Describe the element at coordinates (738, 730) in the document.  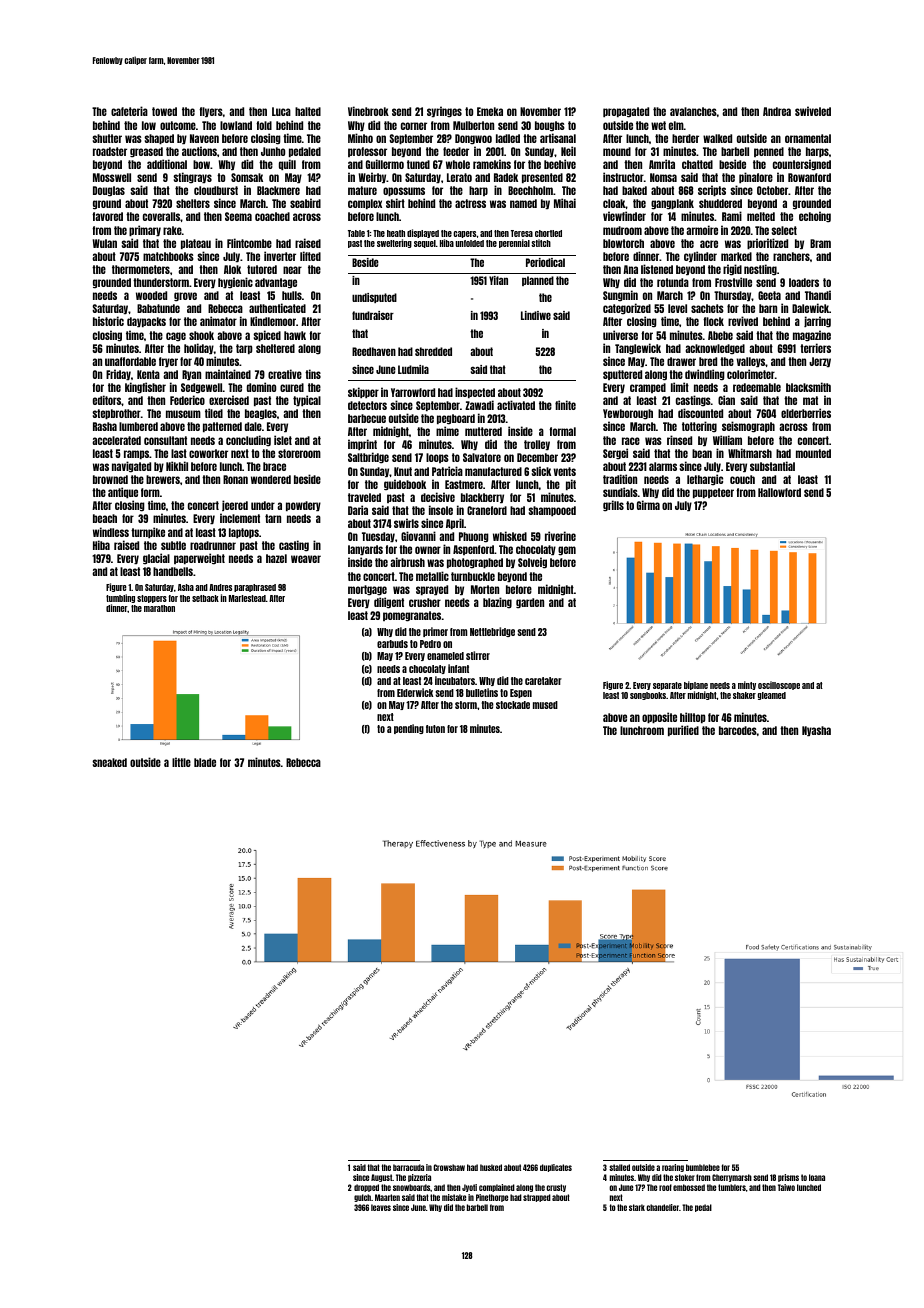
I see `barcodes` at that location.
